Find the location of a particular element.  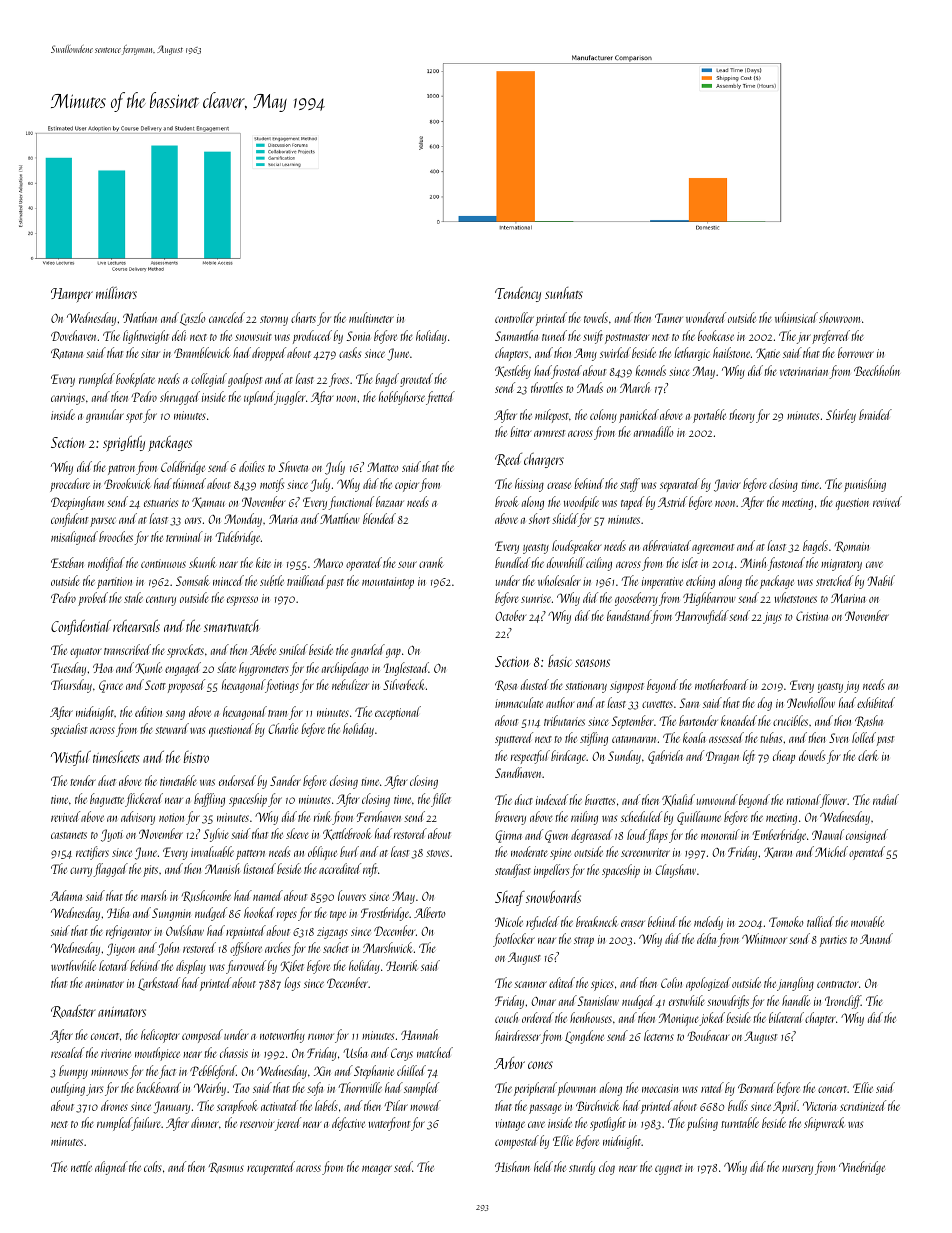

Reed is located at coordinates (508, 460).
